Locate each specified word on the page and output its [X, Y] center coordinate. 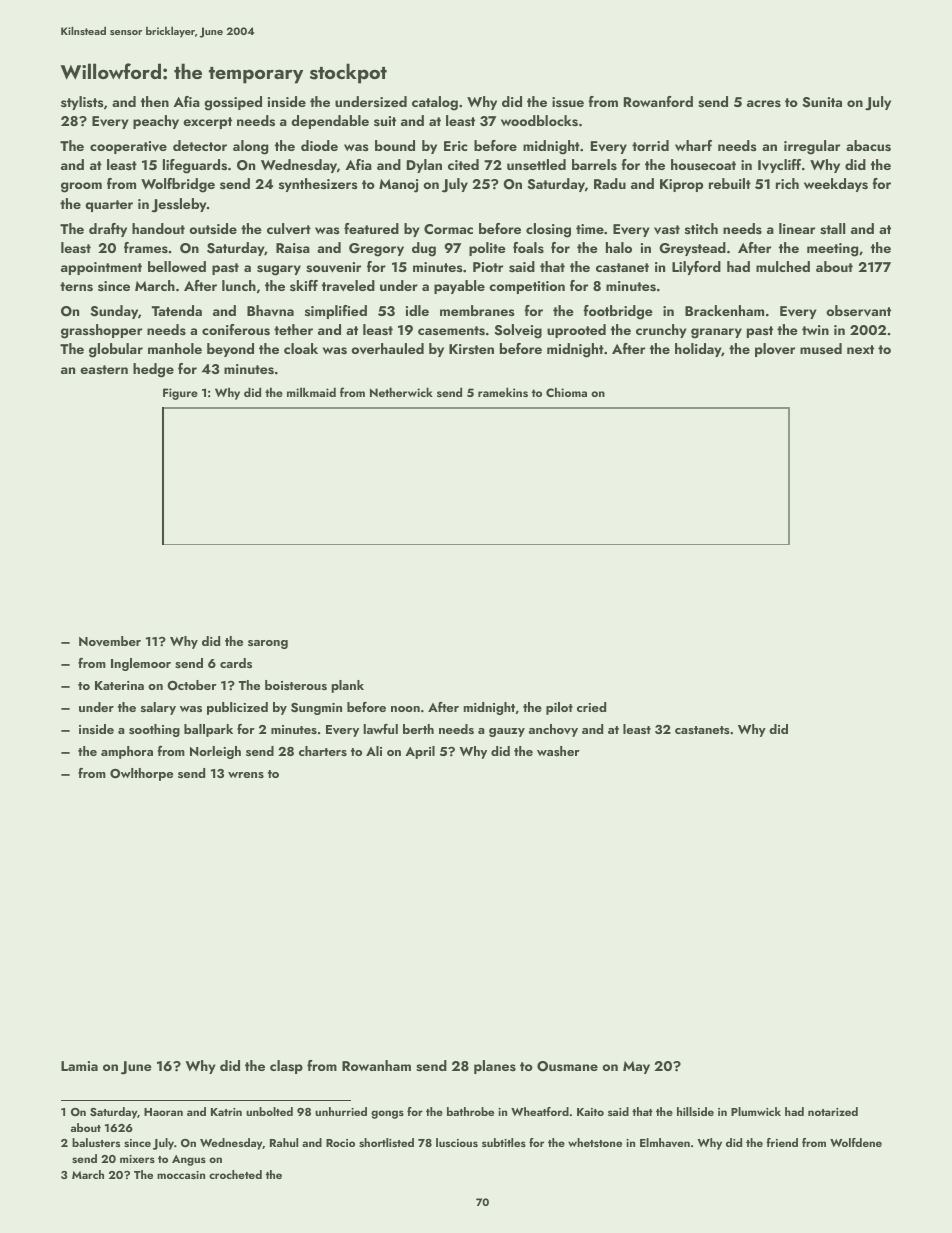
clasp [286, 1067]
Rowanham [376, 1065]
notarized [833, 1111]
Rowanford [658, 101]
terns [76, 287]
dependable [330, 122]
